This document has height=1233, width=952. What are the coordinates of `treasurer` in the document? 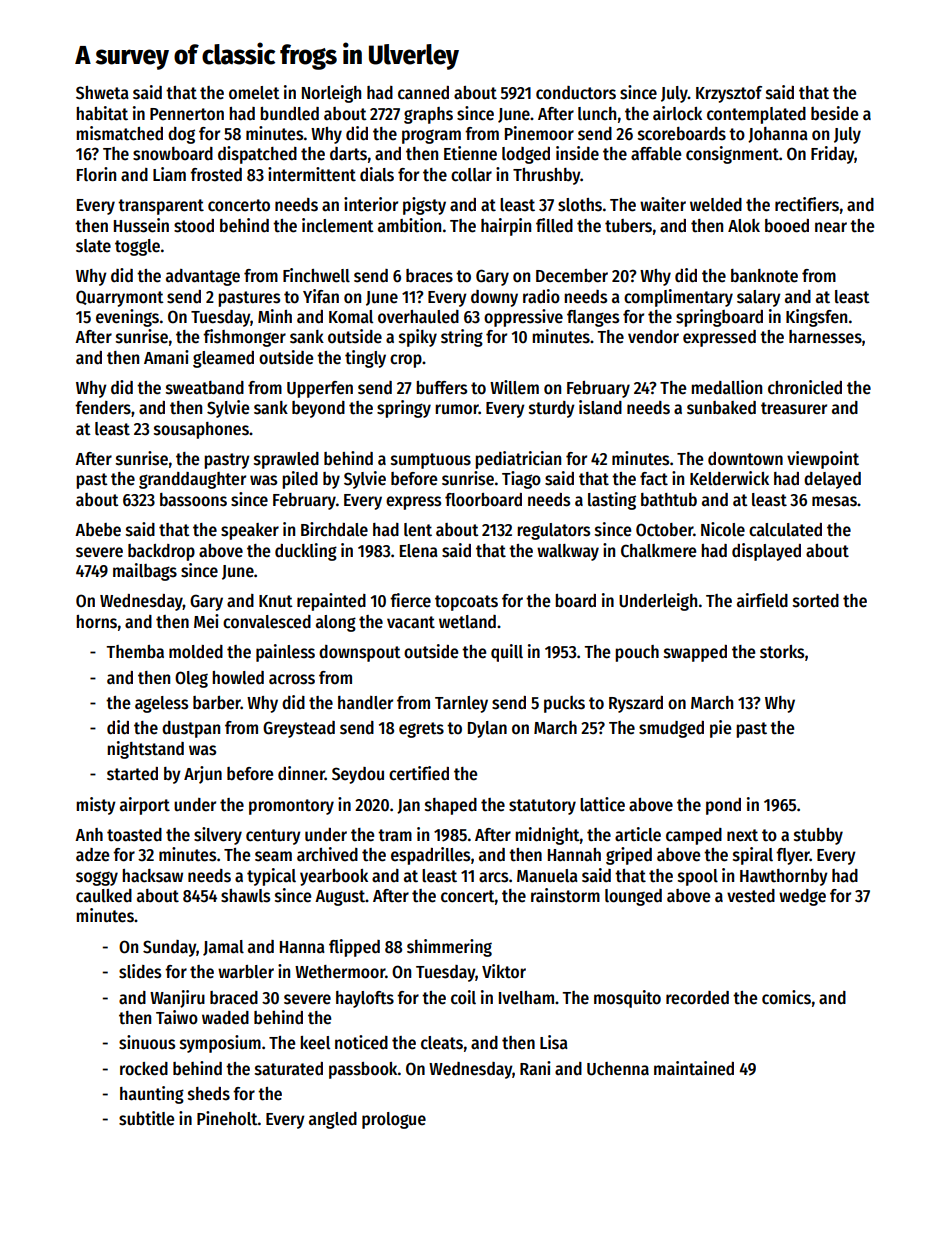 It's located at (794, 408).
